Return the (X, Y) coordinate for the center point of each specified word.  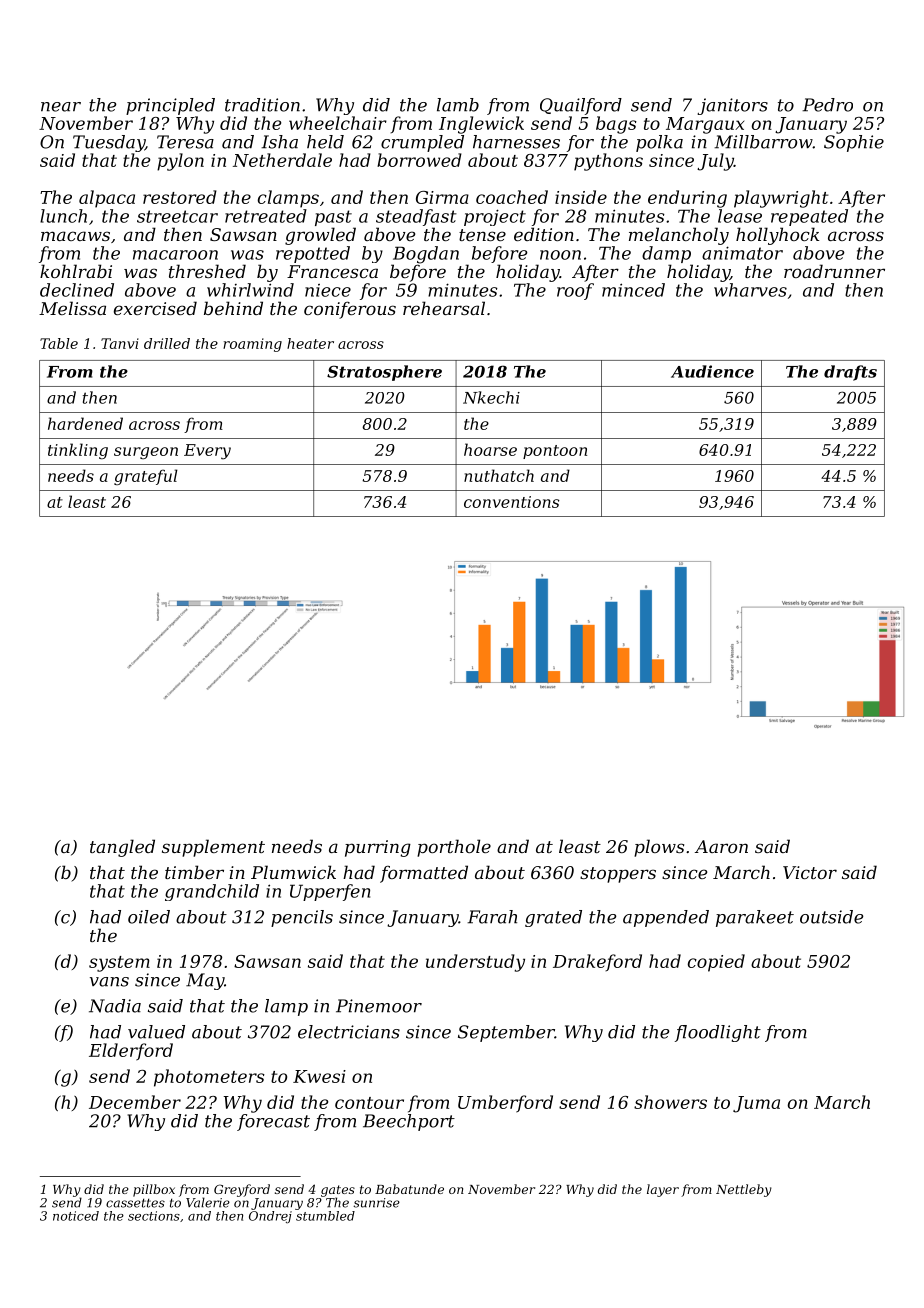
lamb (458, 105)
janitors (732, 106)
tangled (122, 848)
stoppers (618, 875)
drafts (850, 373)
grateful (146, 477)
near (61, 107)
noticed (76, 1216)
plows (659, 848)
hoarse (490, 449)
